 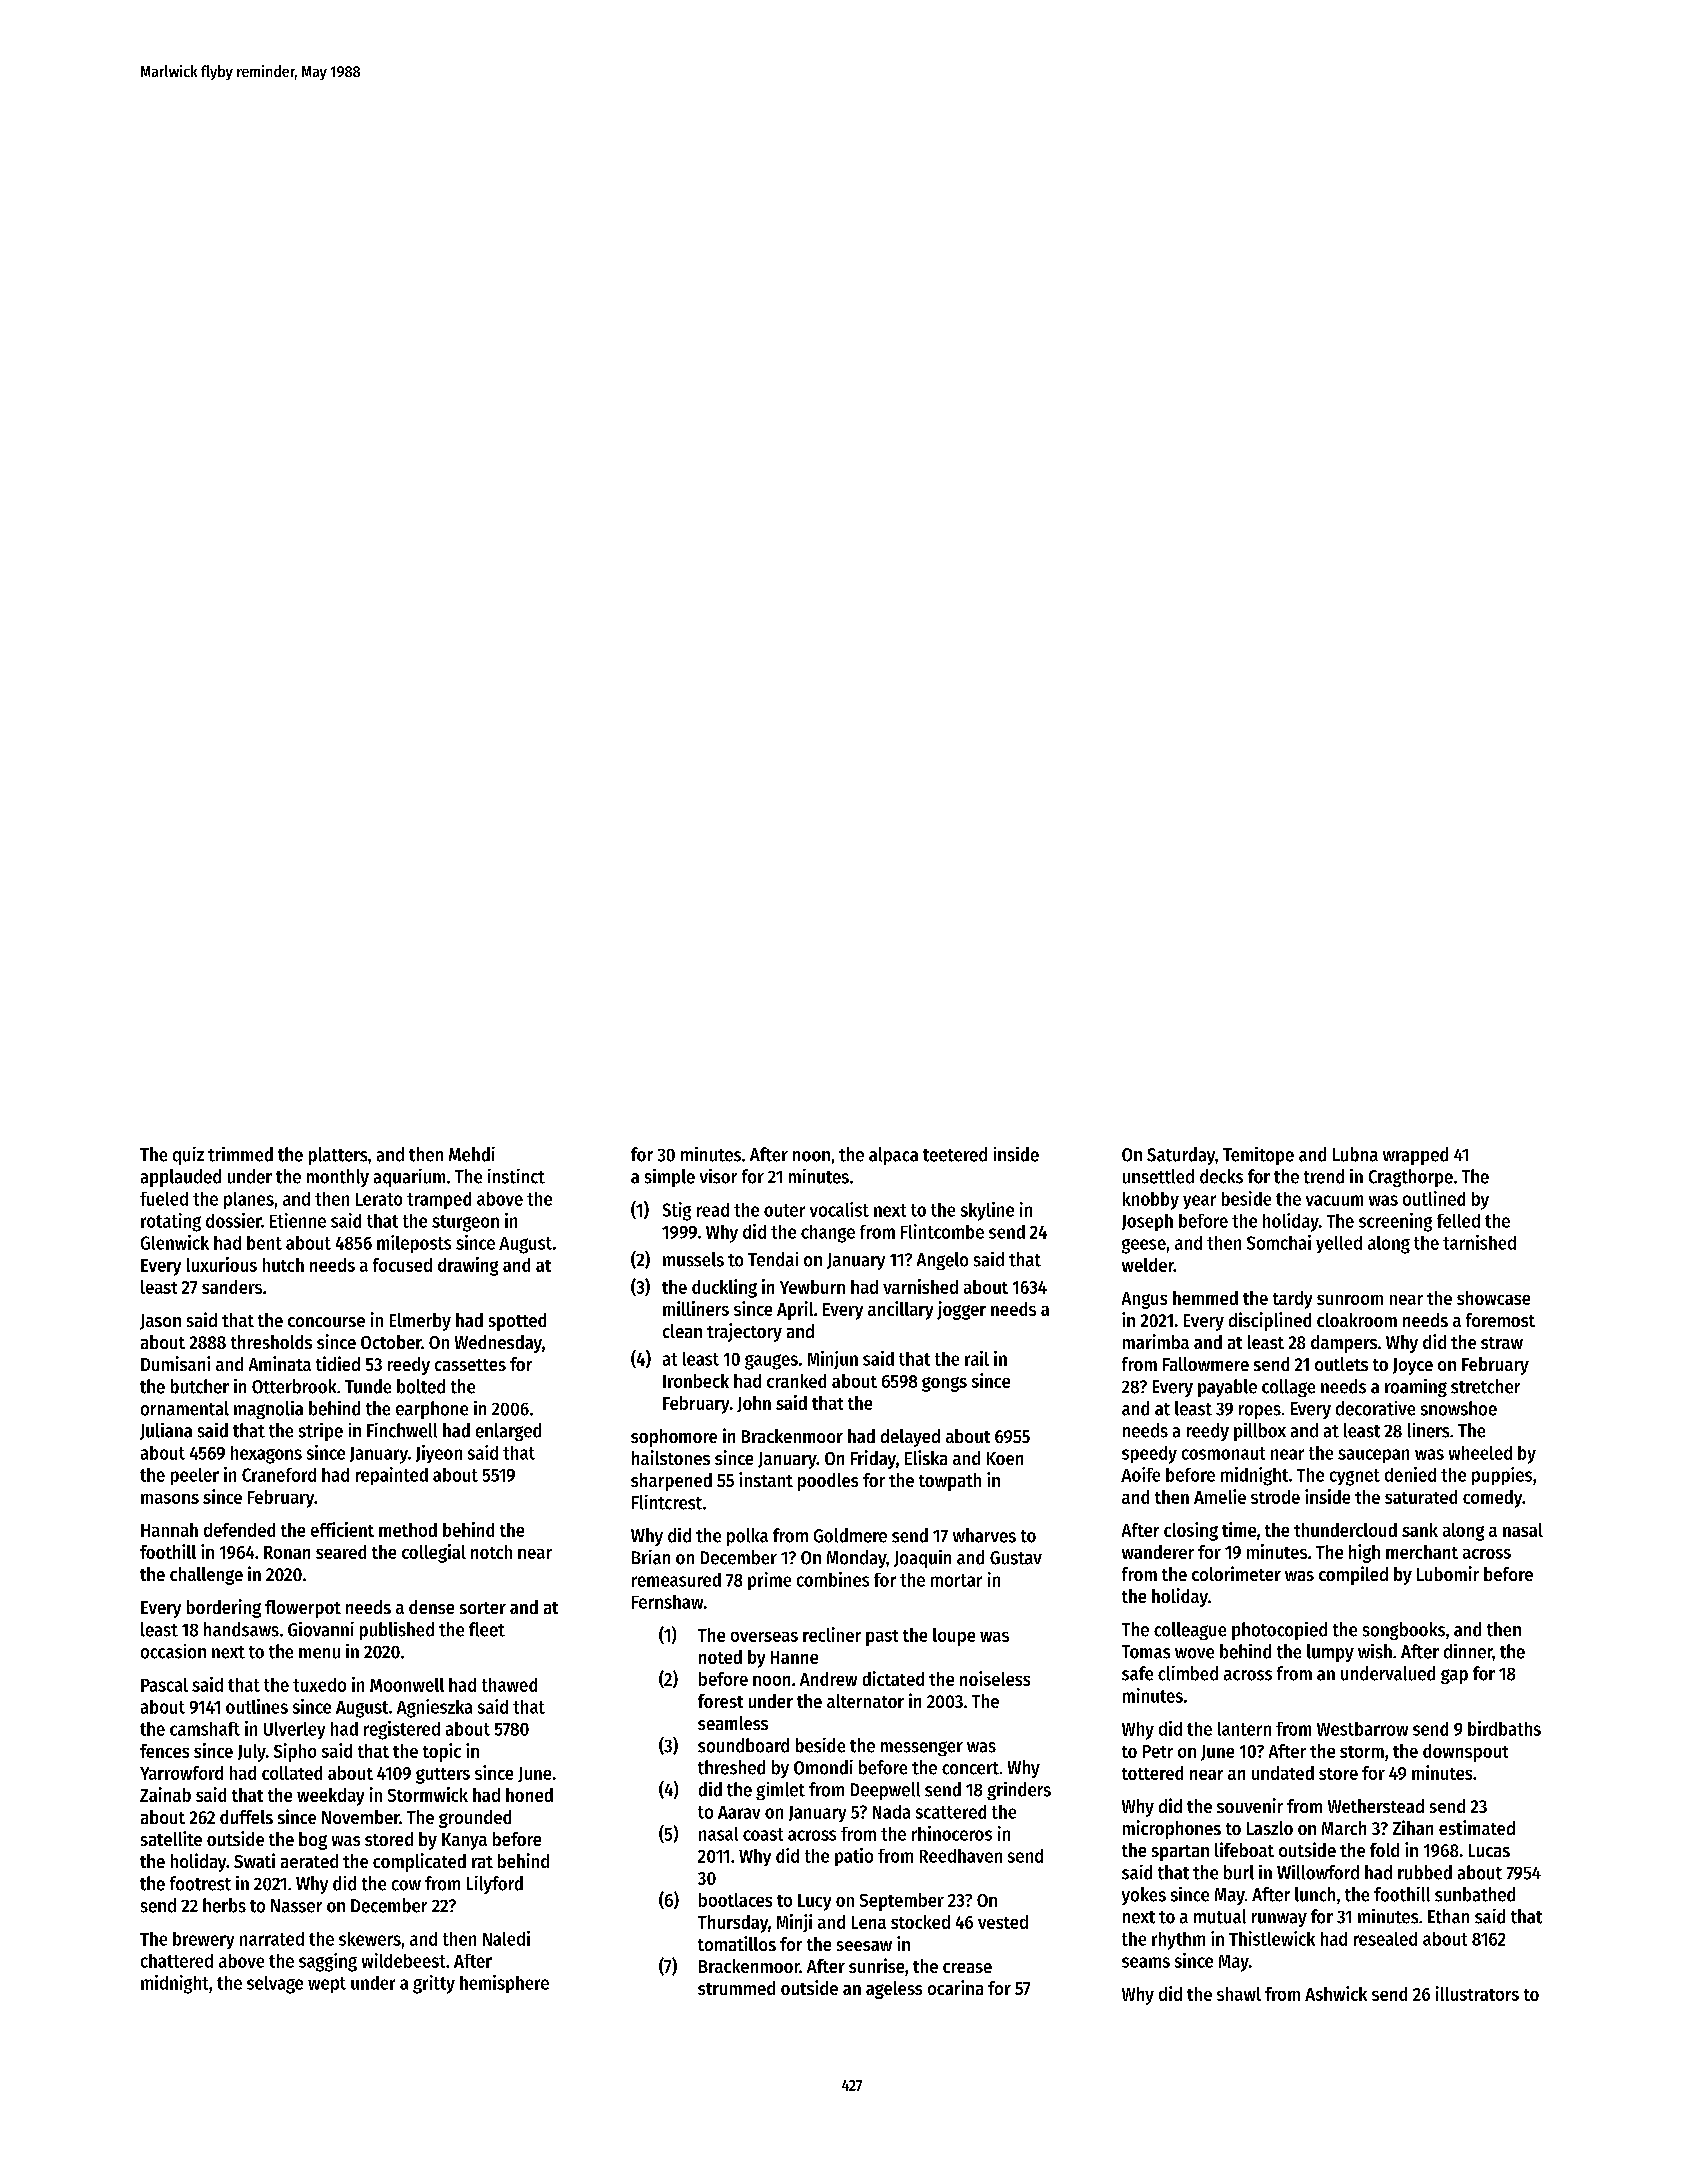 What do you see at coordinates (188, 1156) in the screenshot?
I see `quiz` at bounding box center [188, 1156].
